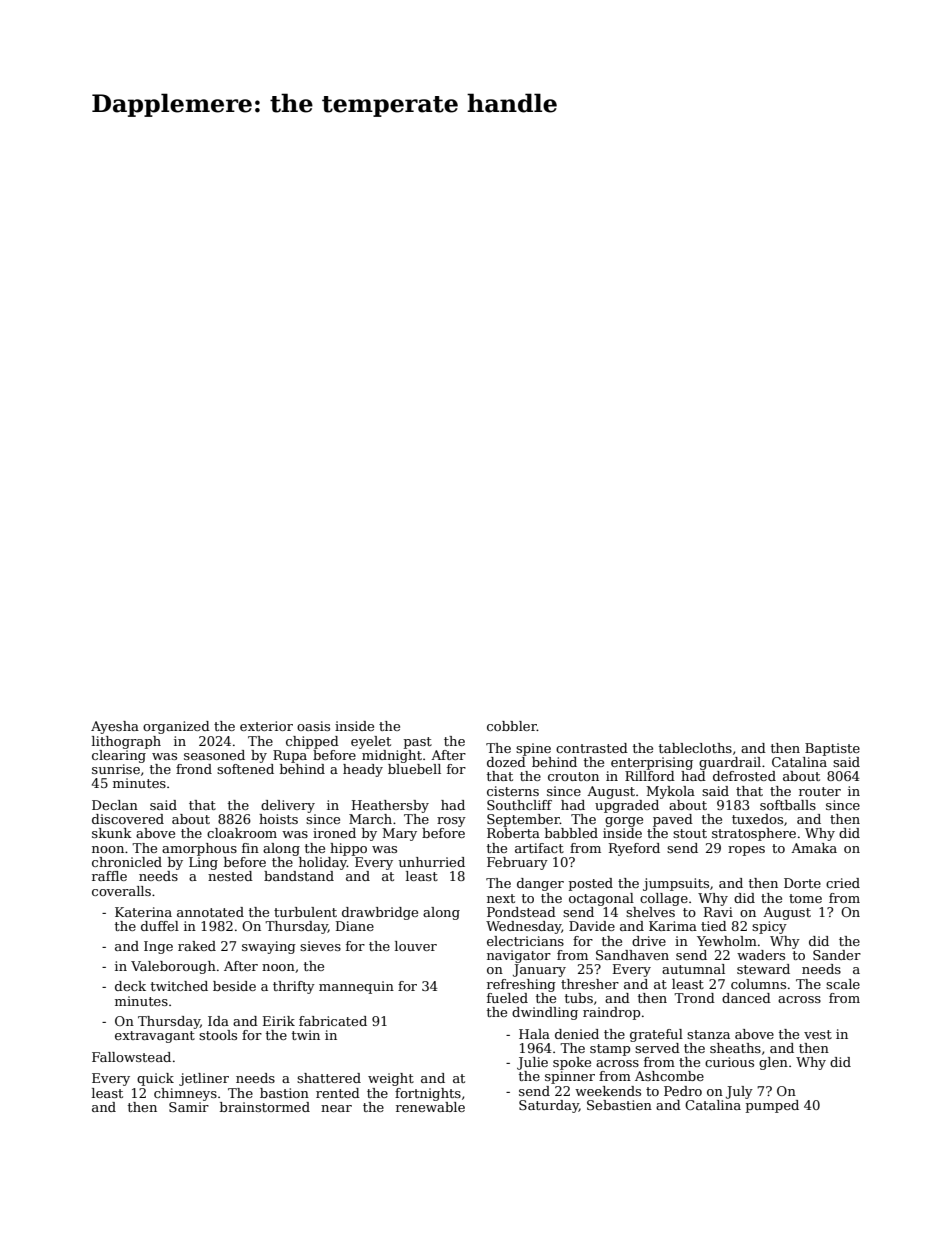 This document has width=952, height=1233. I want to click on Baptiste, so click(832, 749).
